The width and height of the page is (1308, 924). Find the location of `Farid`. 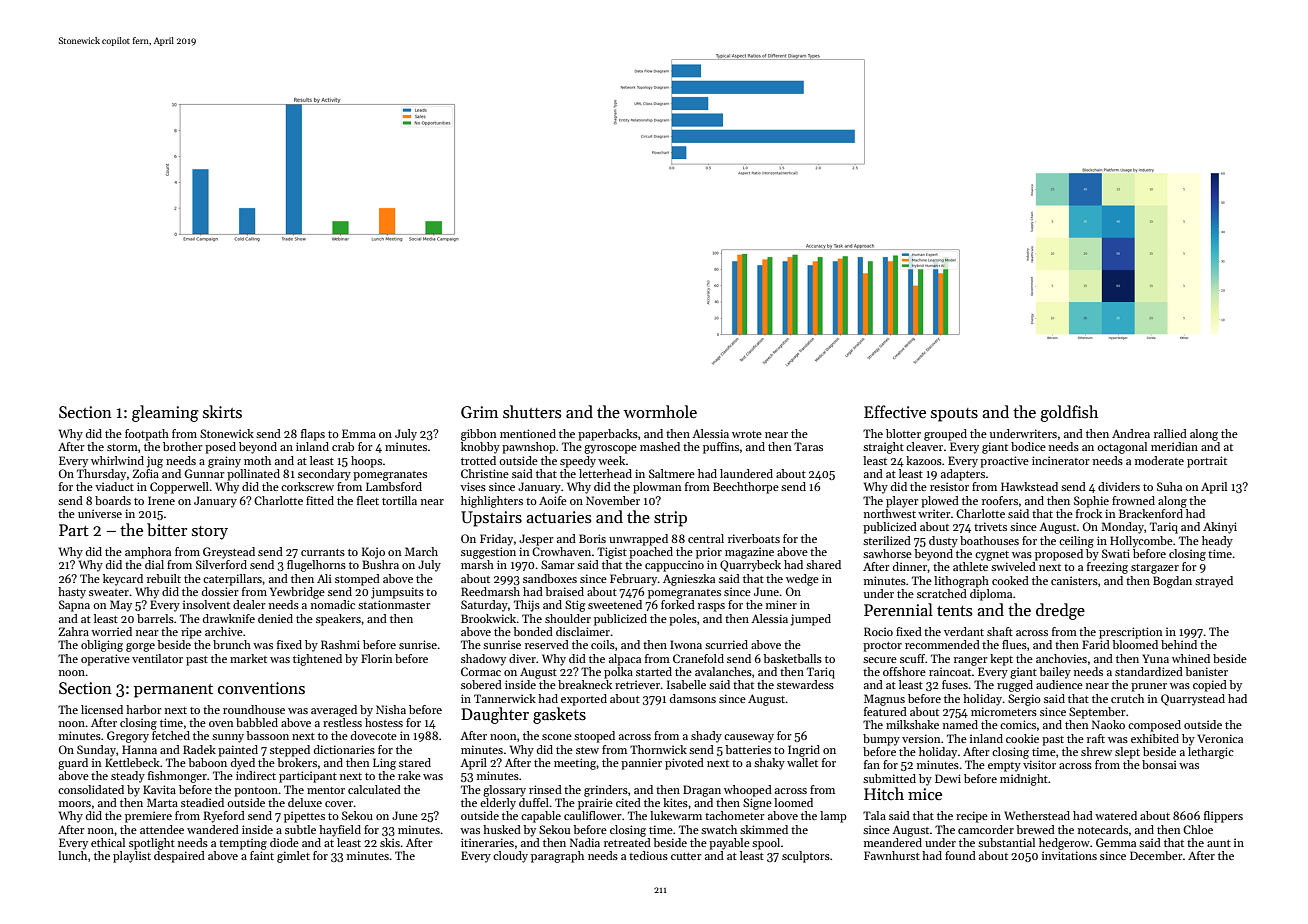

Farid is located at coordinates (1096, 644).
